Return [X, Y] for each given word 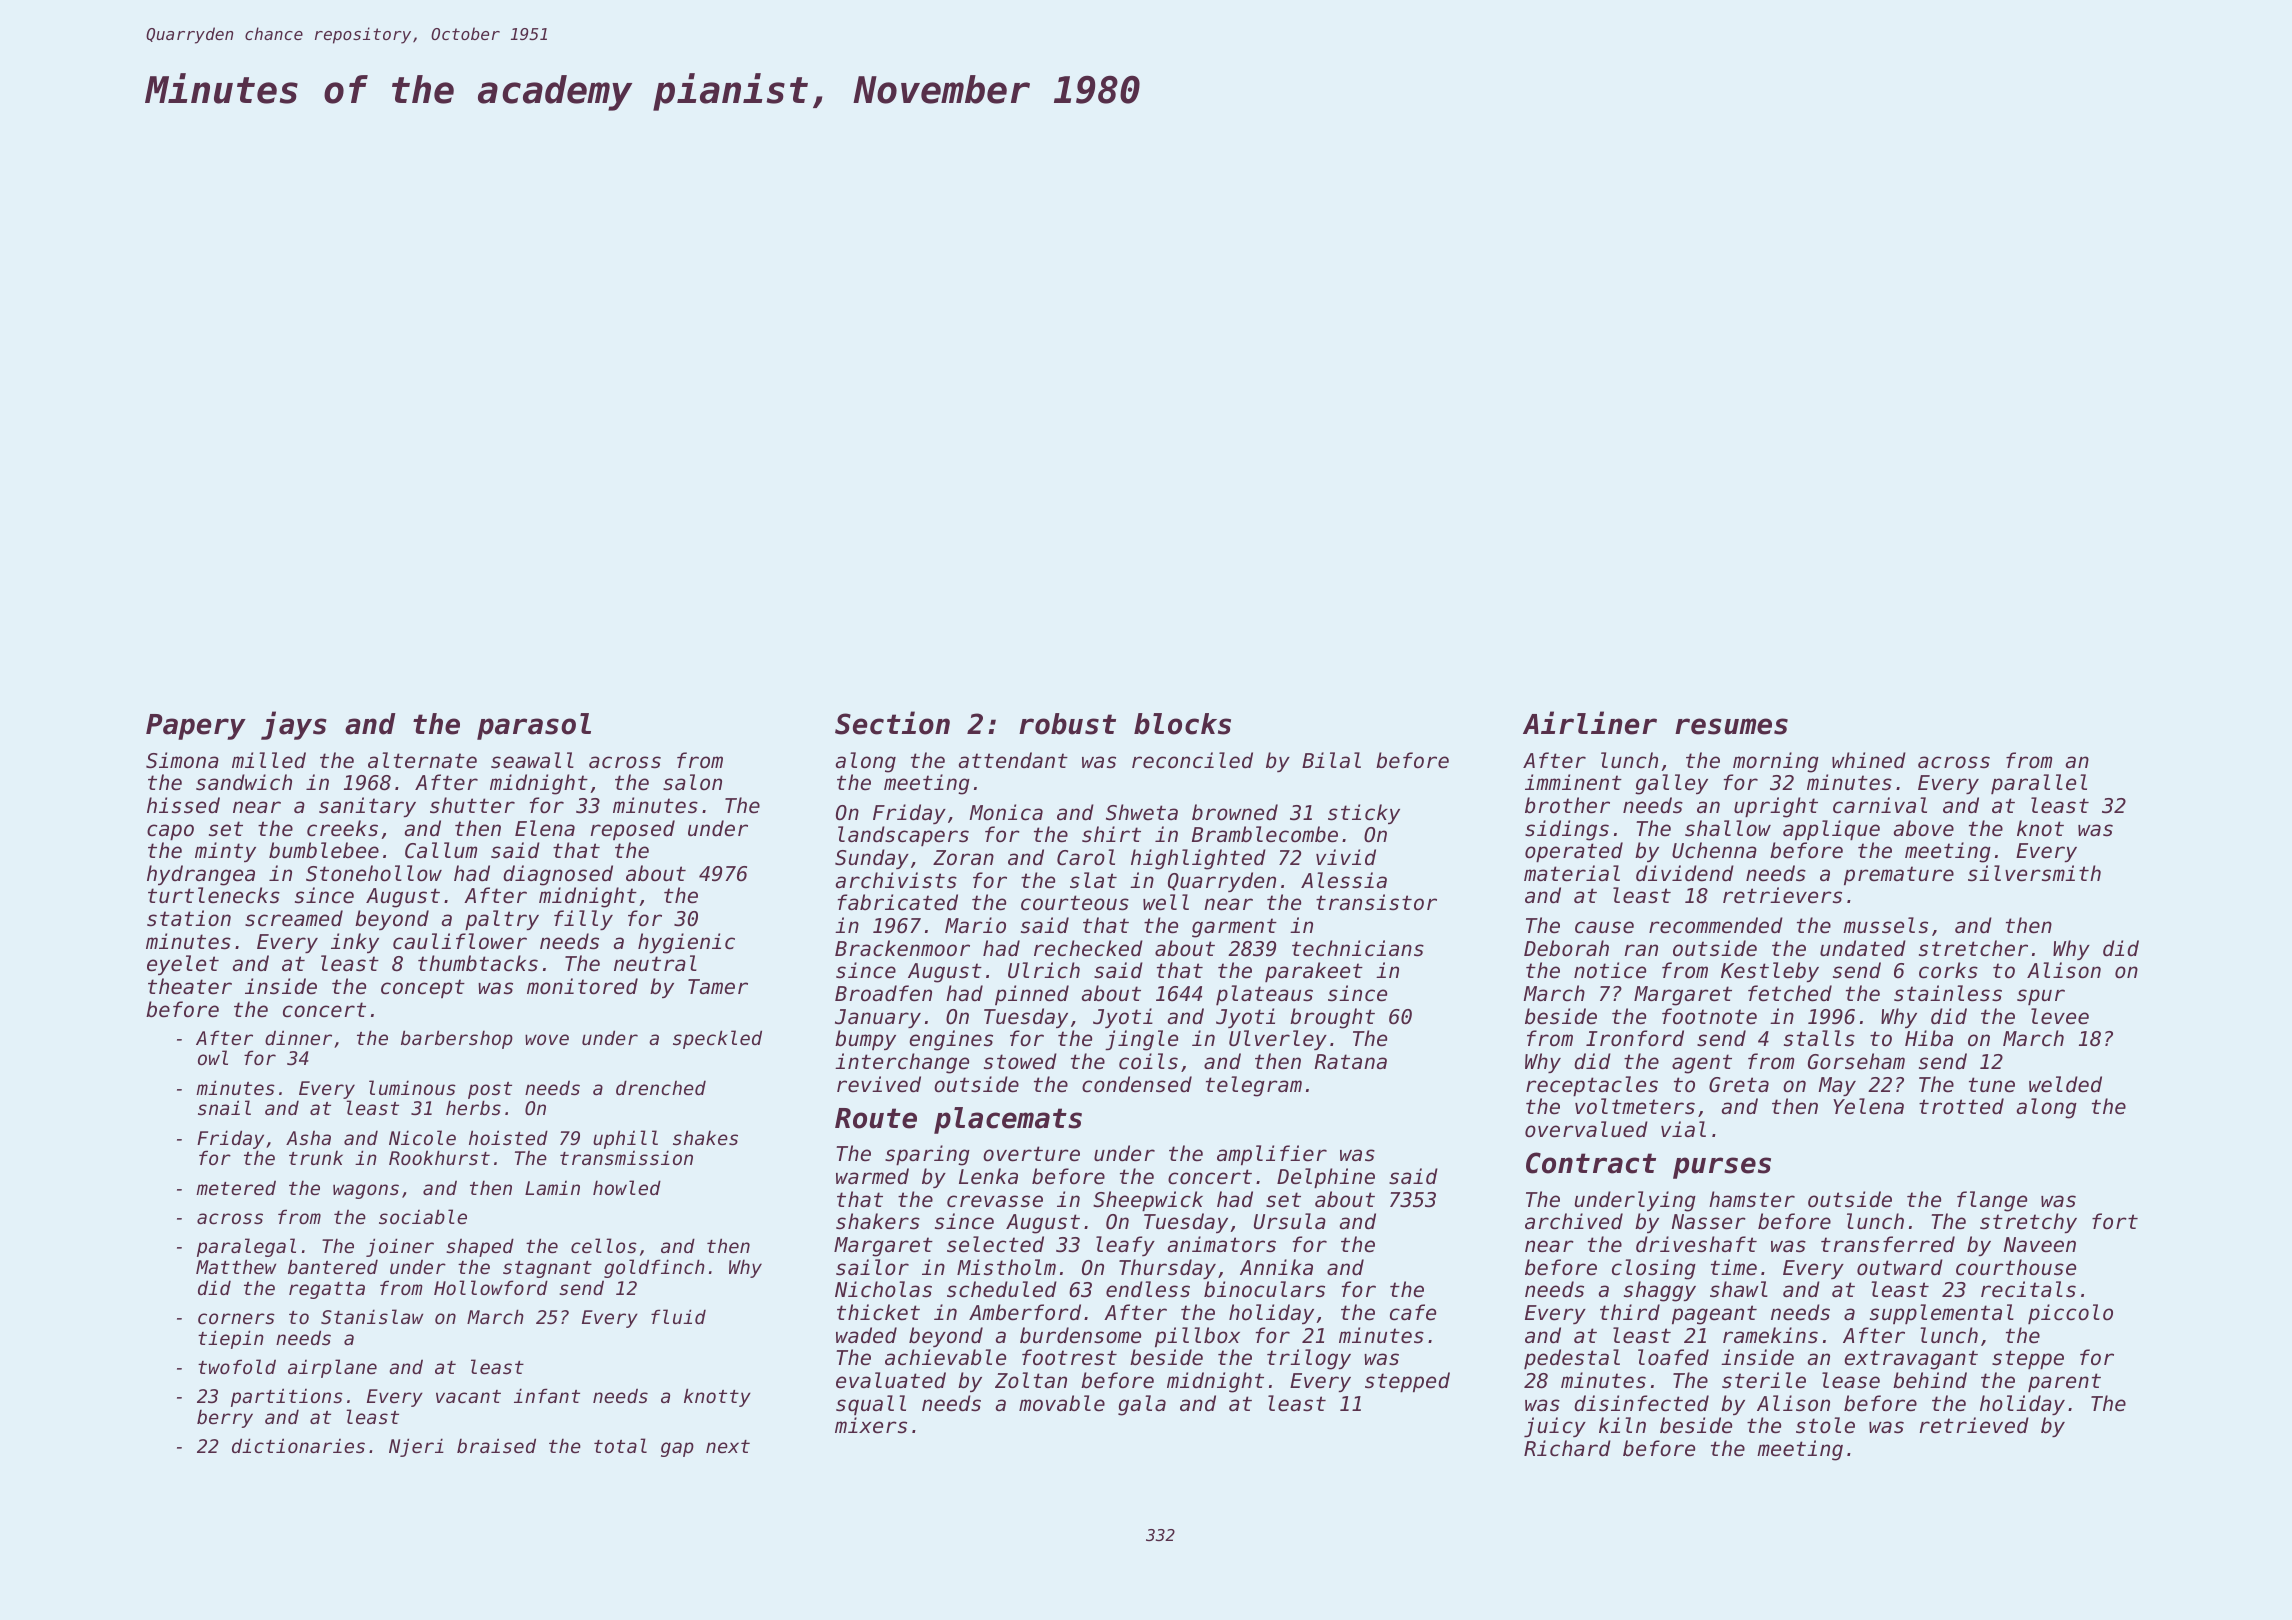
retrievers [1782, 895]
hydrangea [201, 875]
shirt [1111, 834]
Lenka [988, 1176]
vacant [468, 1396]
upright [1776, 807]
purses [1722, 1168]
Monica [1006, 812]
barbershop [457, 1039]
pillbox [1197, 1337]
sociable [423, 1216]
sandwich [244, 782]
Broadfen [883, 993]
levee [2060, 1016]
